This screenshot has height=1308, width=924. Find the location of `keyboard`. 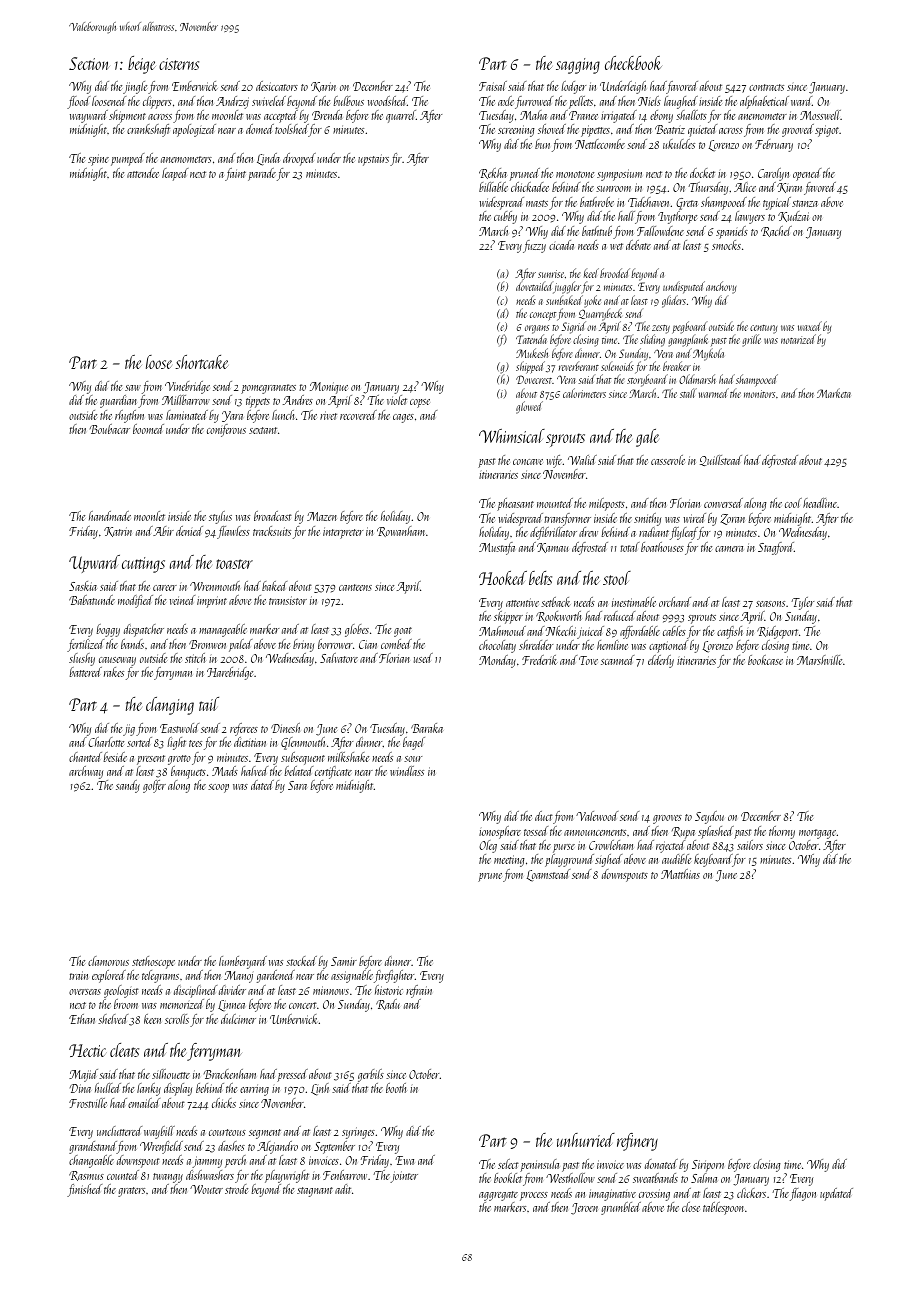

keyboard is located at coordinates (713, 860).
